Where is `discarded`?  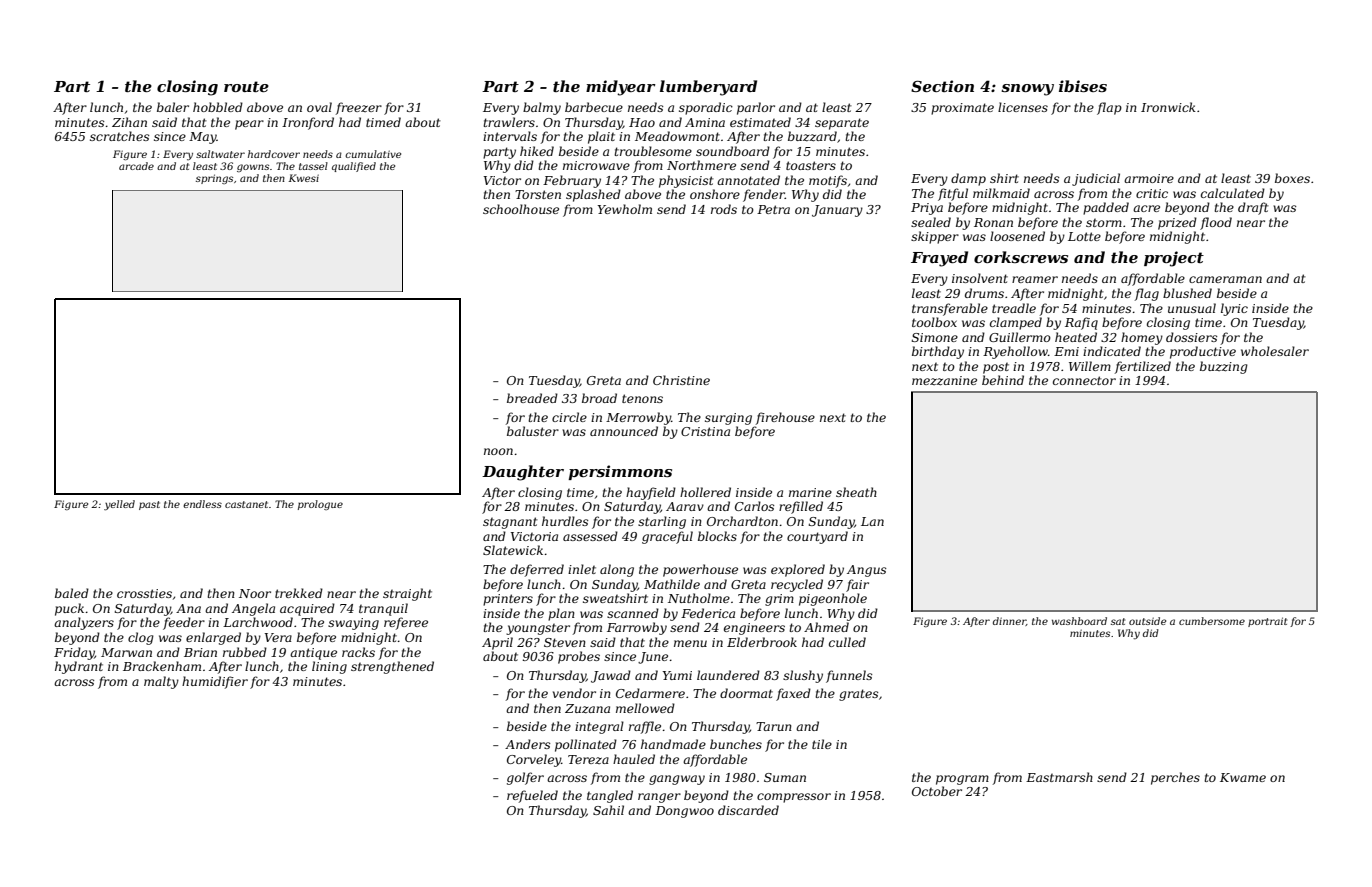
discarded is located at coordinates (748, 810).
